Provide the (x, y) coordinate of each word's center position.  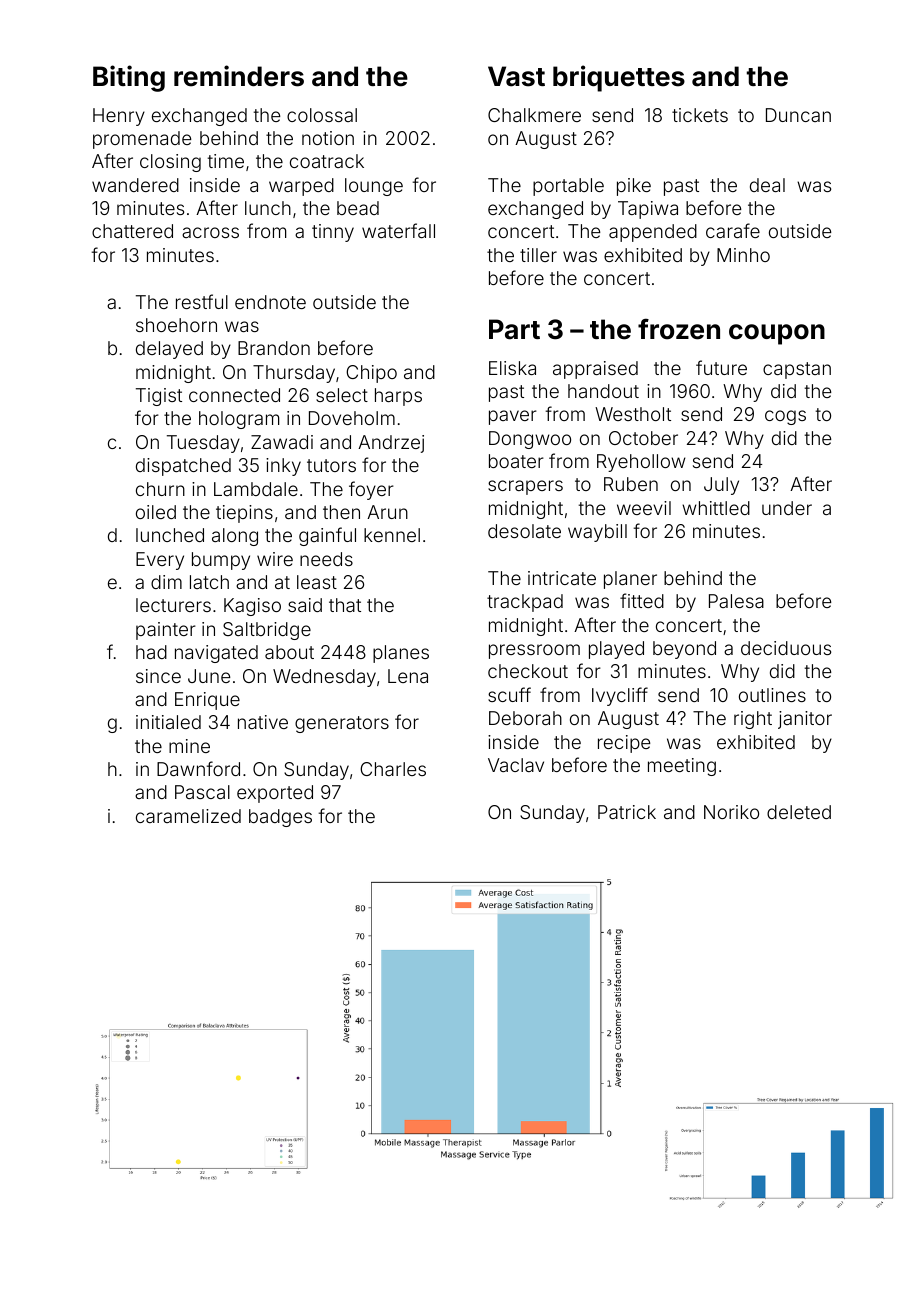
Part (514, 329)
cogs (785, 417)
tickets (700, 115)
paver (513, 417)
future (721, 367)
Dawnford (198, 768)
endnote (270, 302)
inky (283, 467)
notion (328, 138)
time (226, 161)
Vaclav (516, 765)
